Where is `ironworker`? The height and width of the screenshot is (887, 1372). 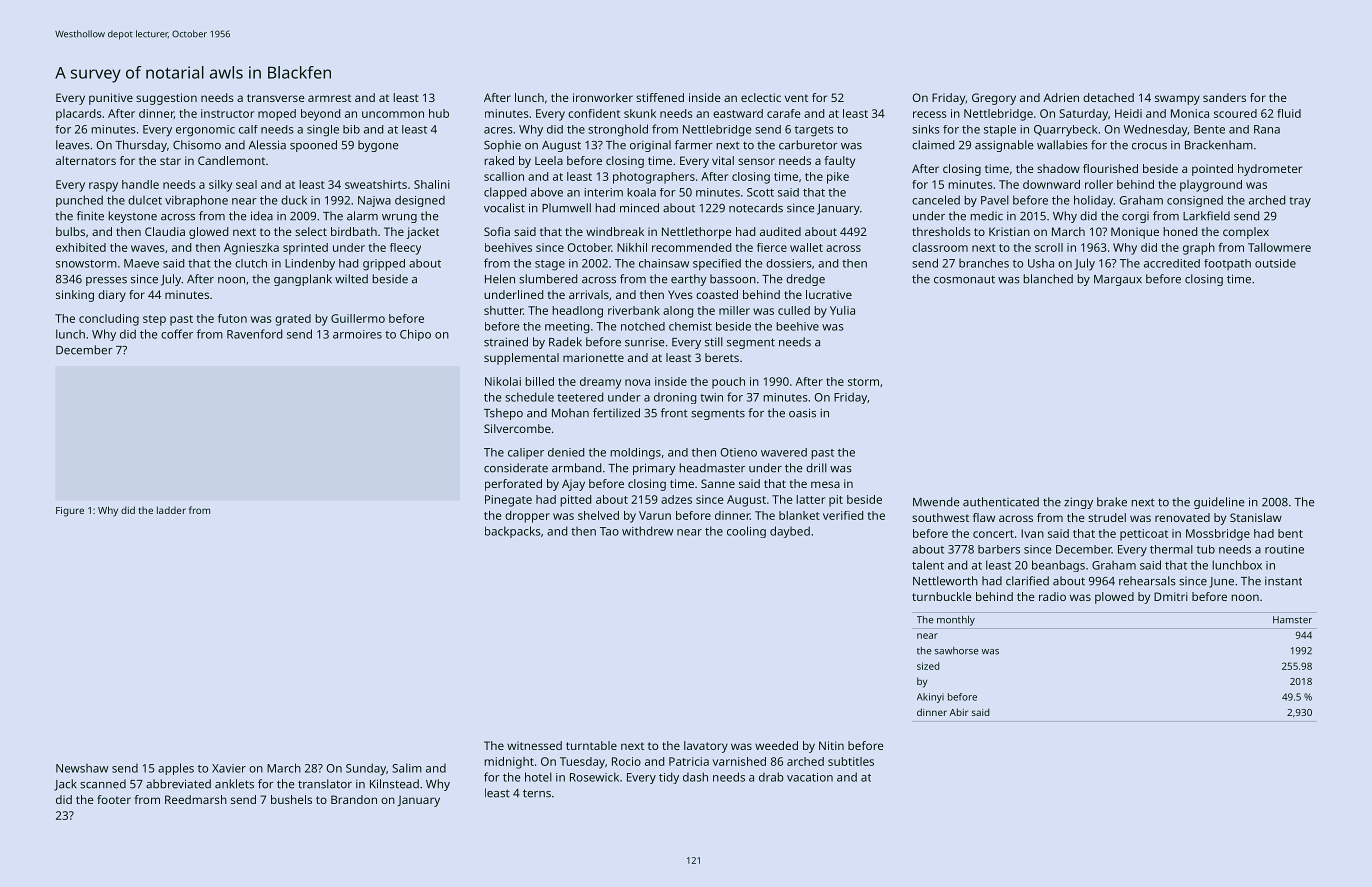
ironworker is located at coordinates (603, 97).
